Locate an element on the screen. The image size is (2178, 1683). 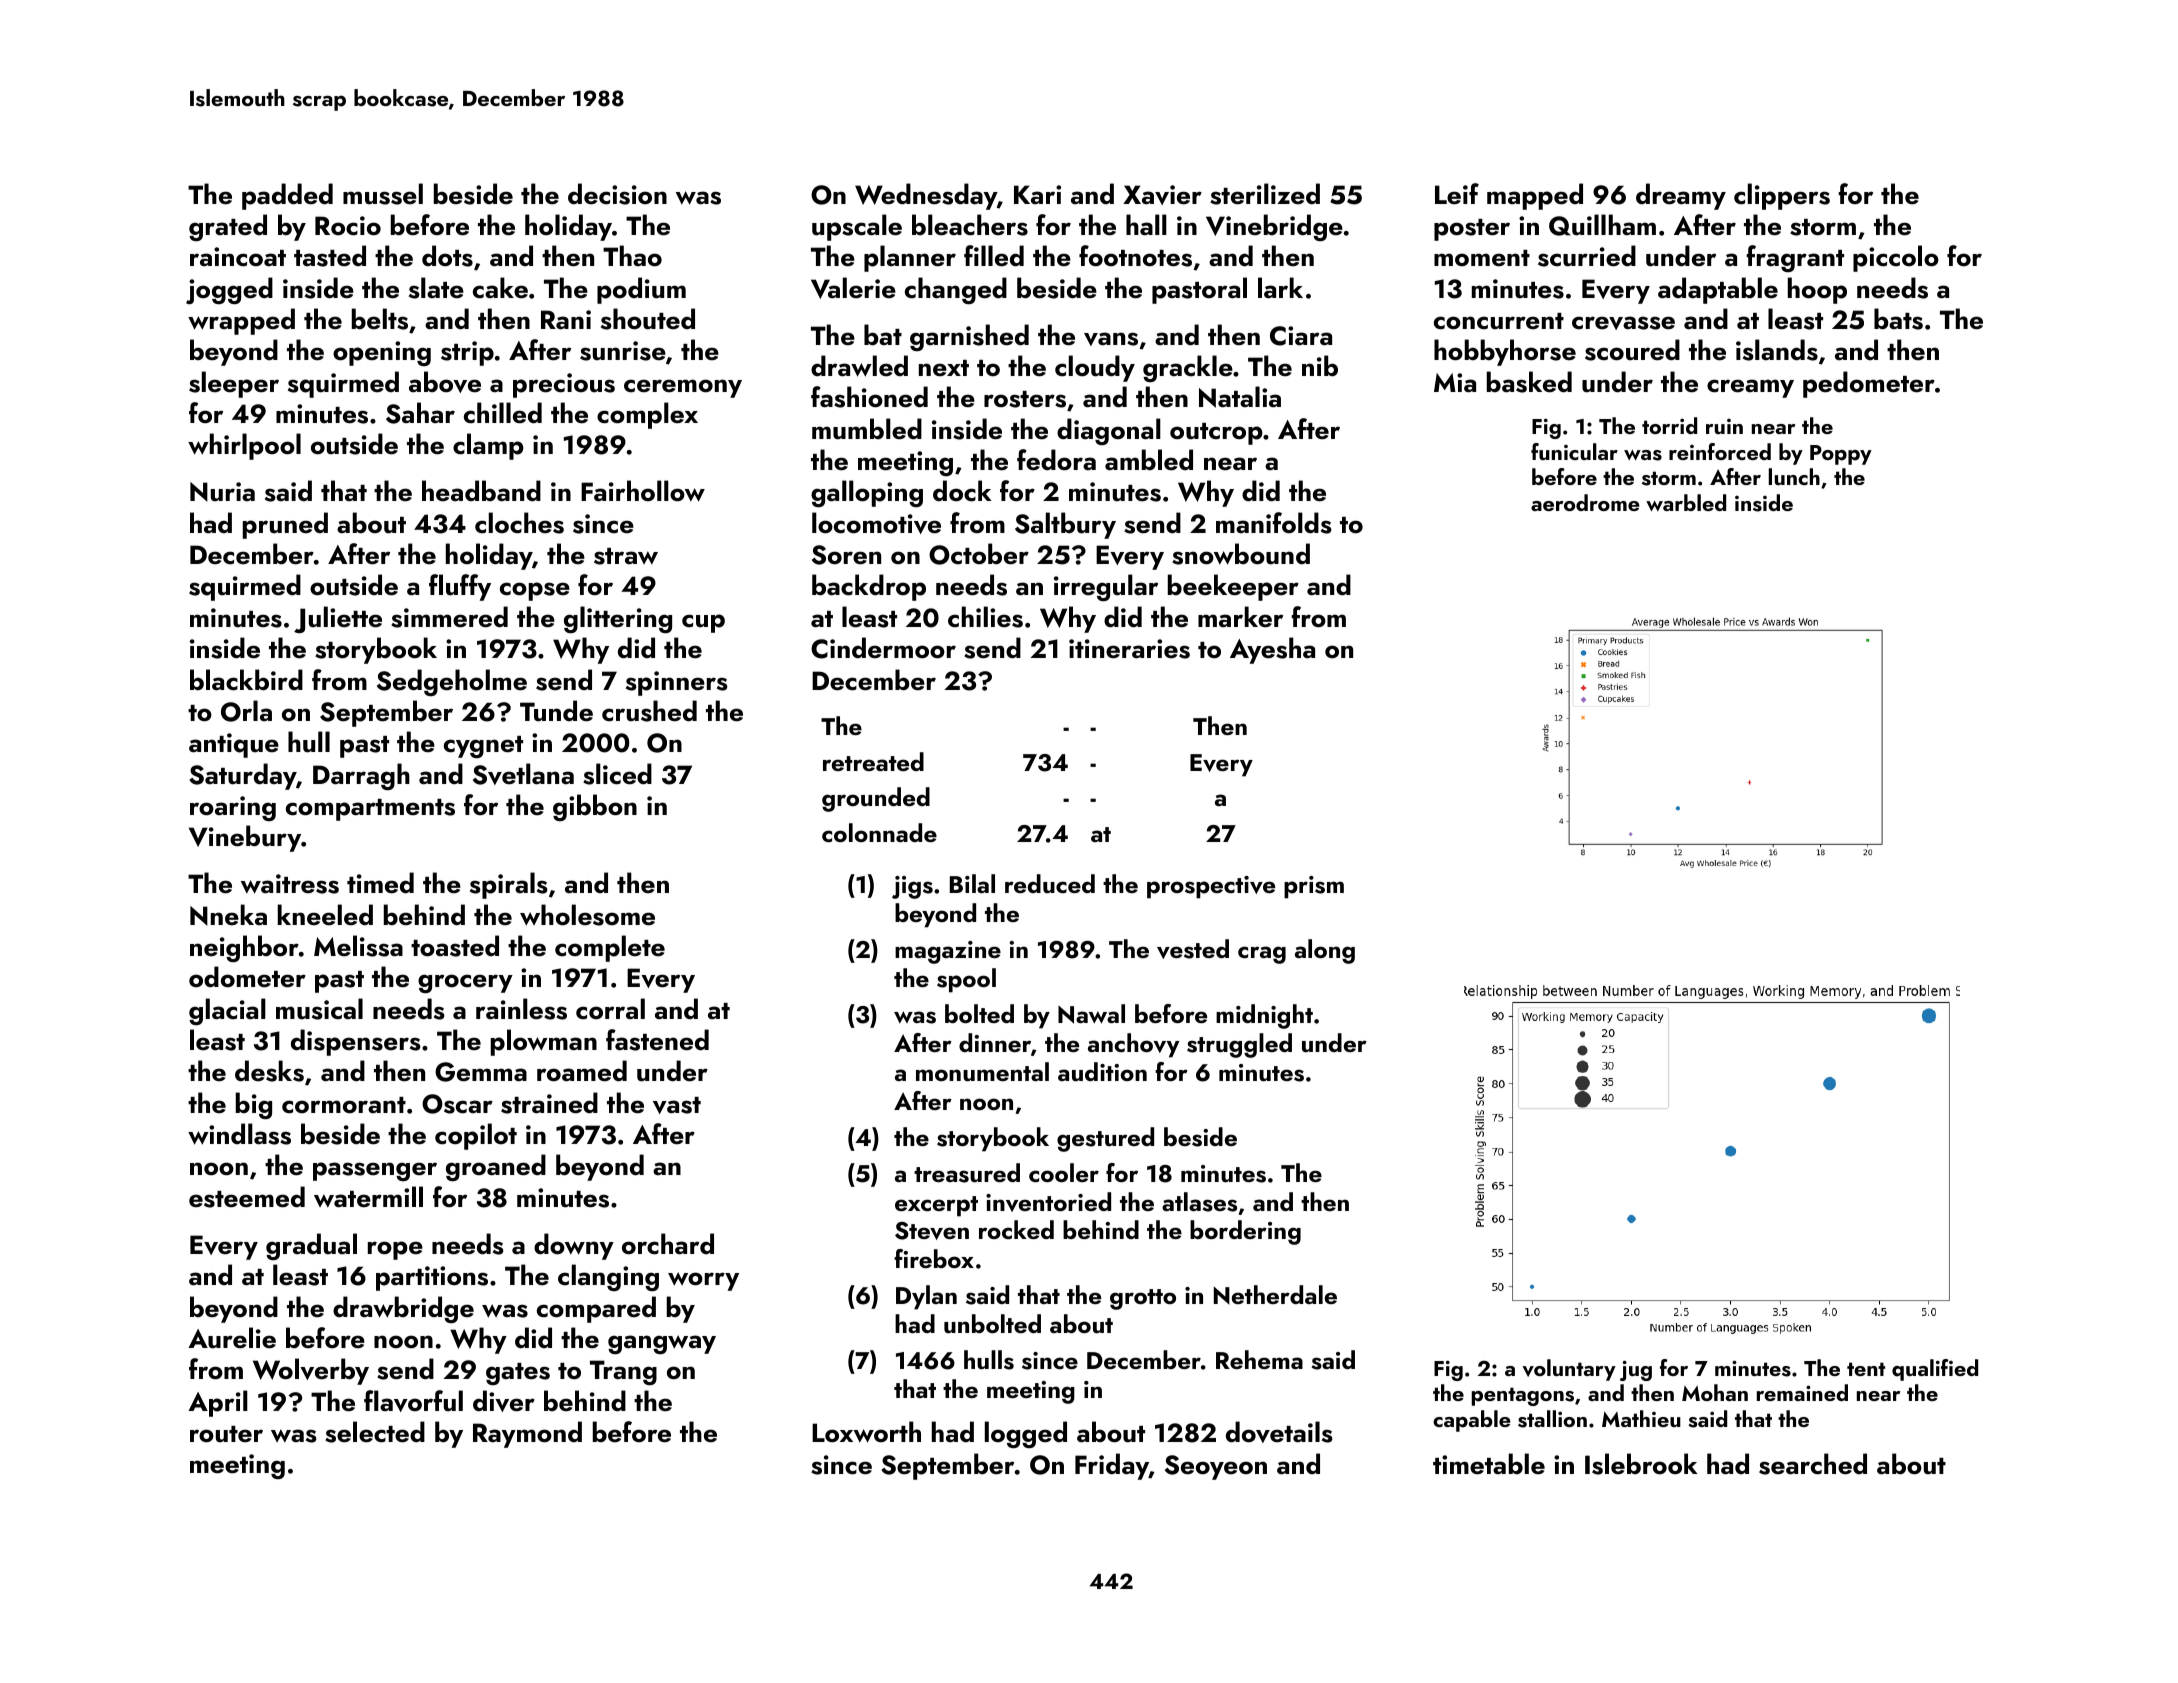
searched is located at coordinates (1813, 1464).
